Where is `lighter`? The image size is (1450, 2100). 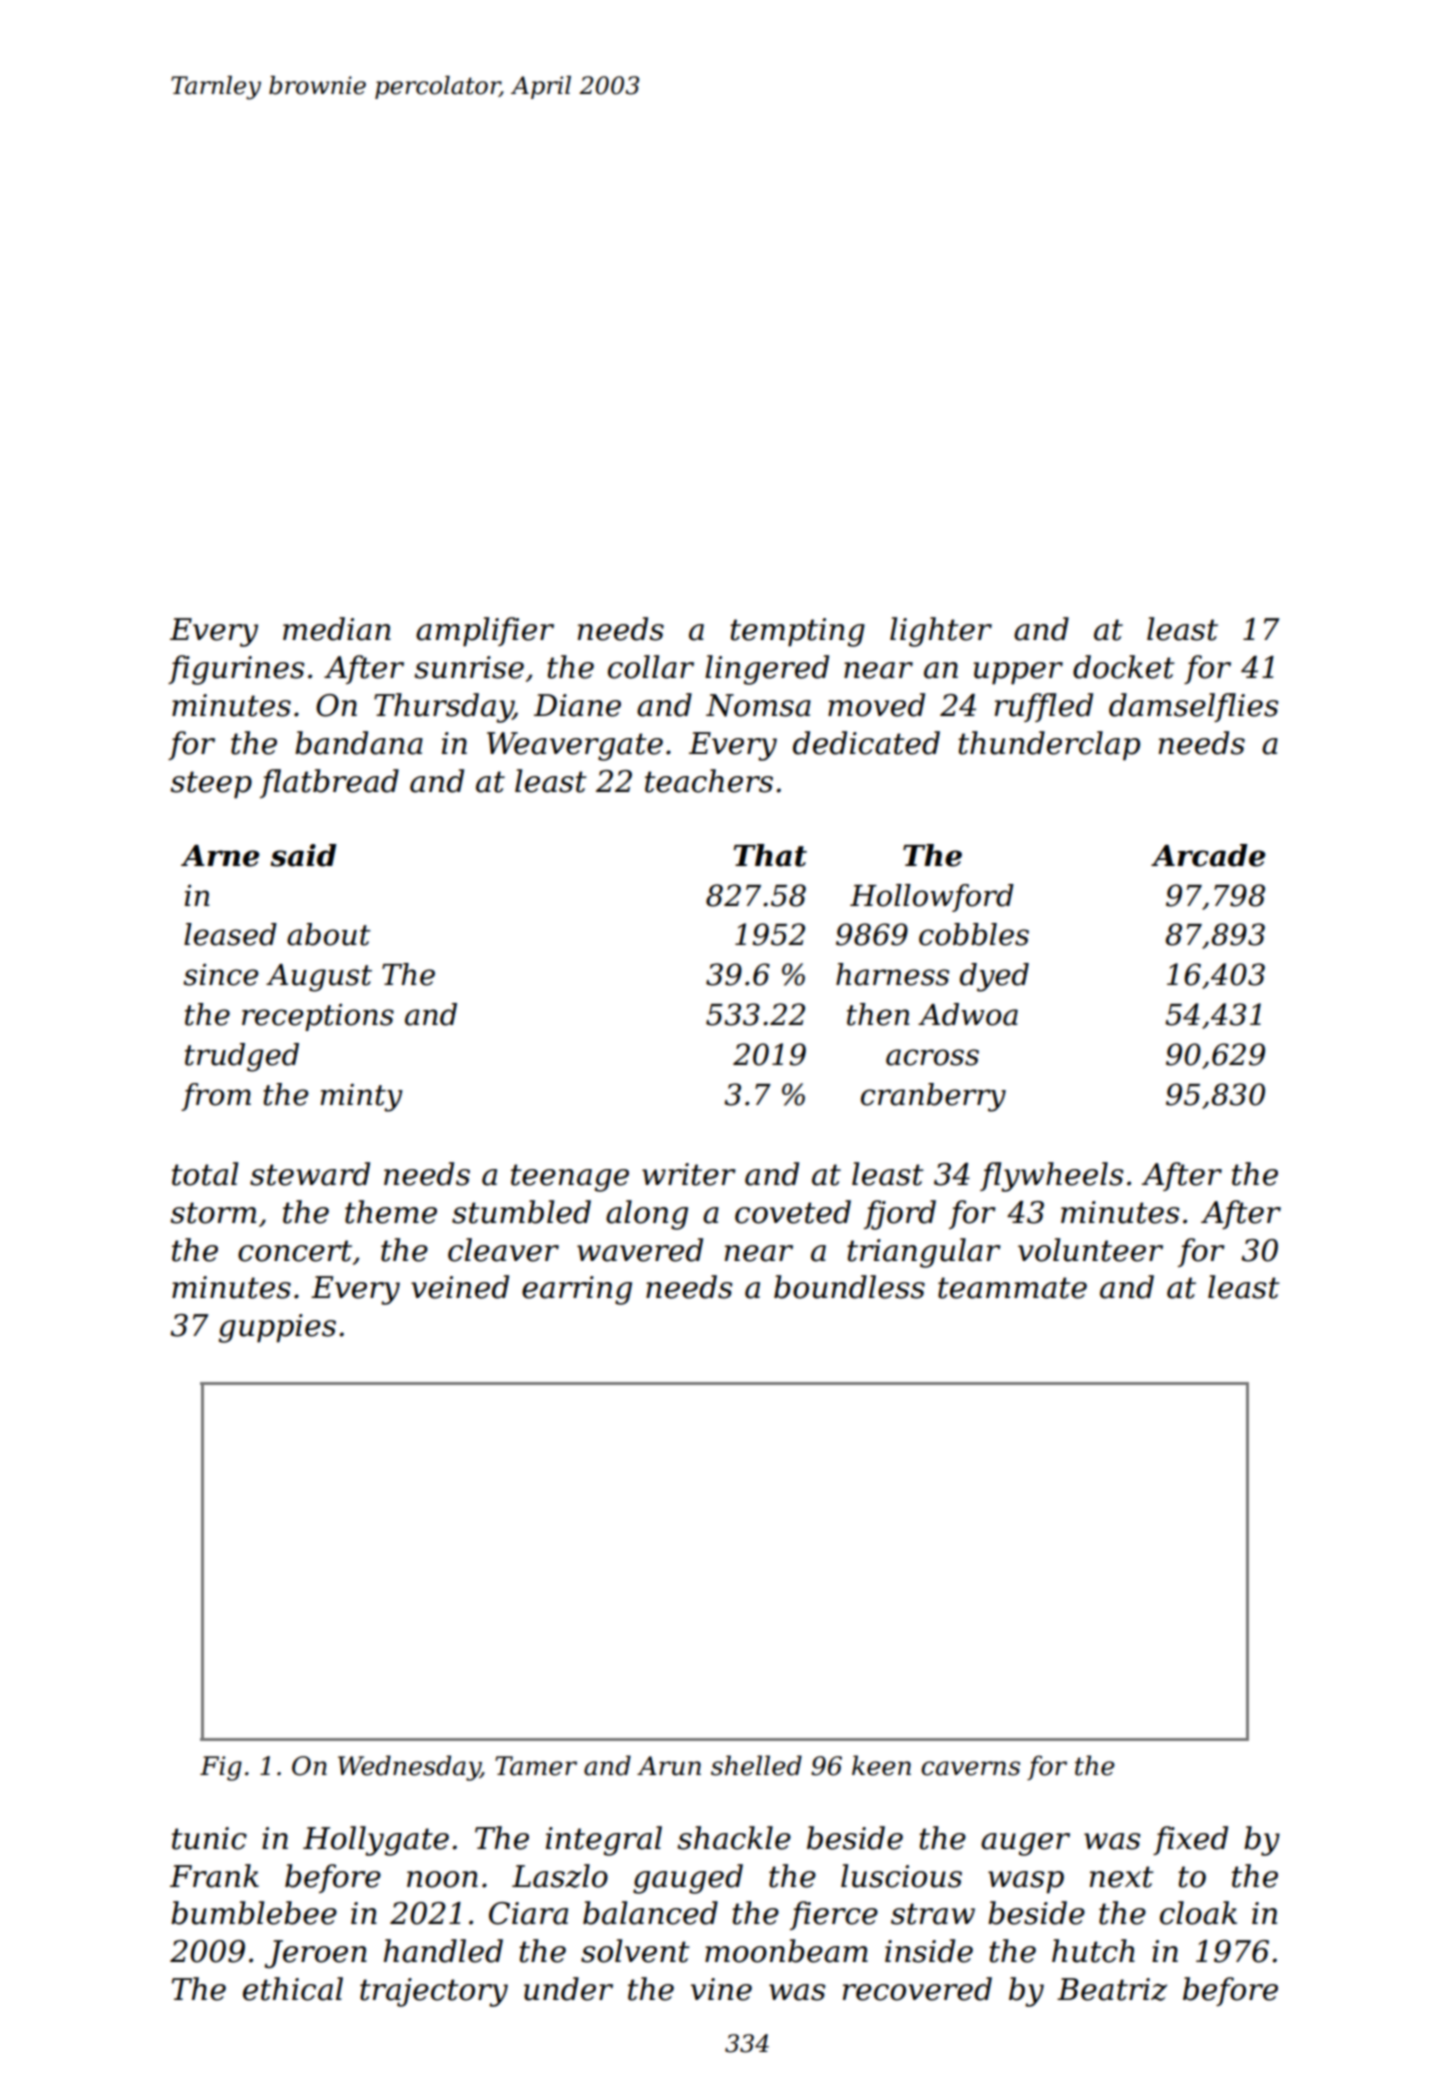 lighter is located at coordinates (941, 632).
